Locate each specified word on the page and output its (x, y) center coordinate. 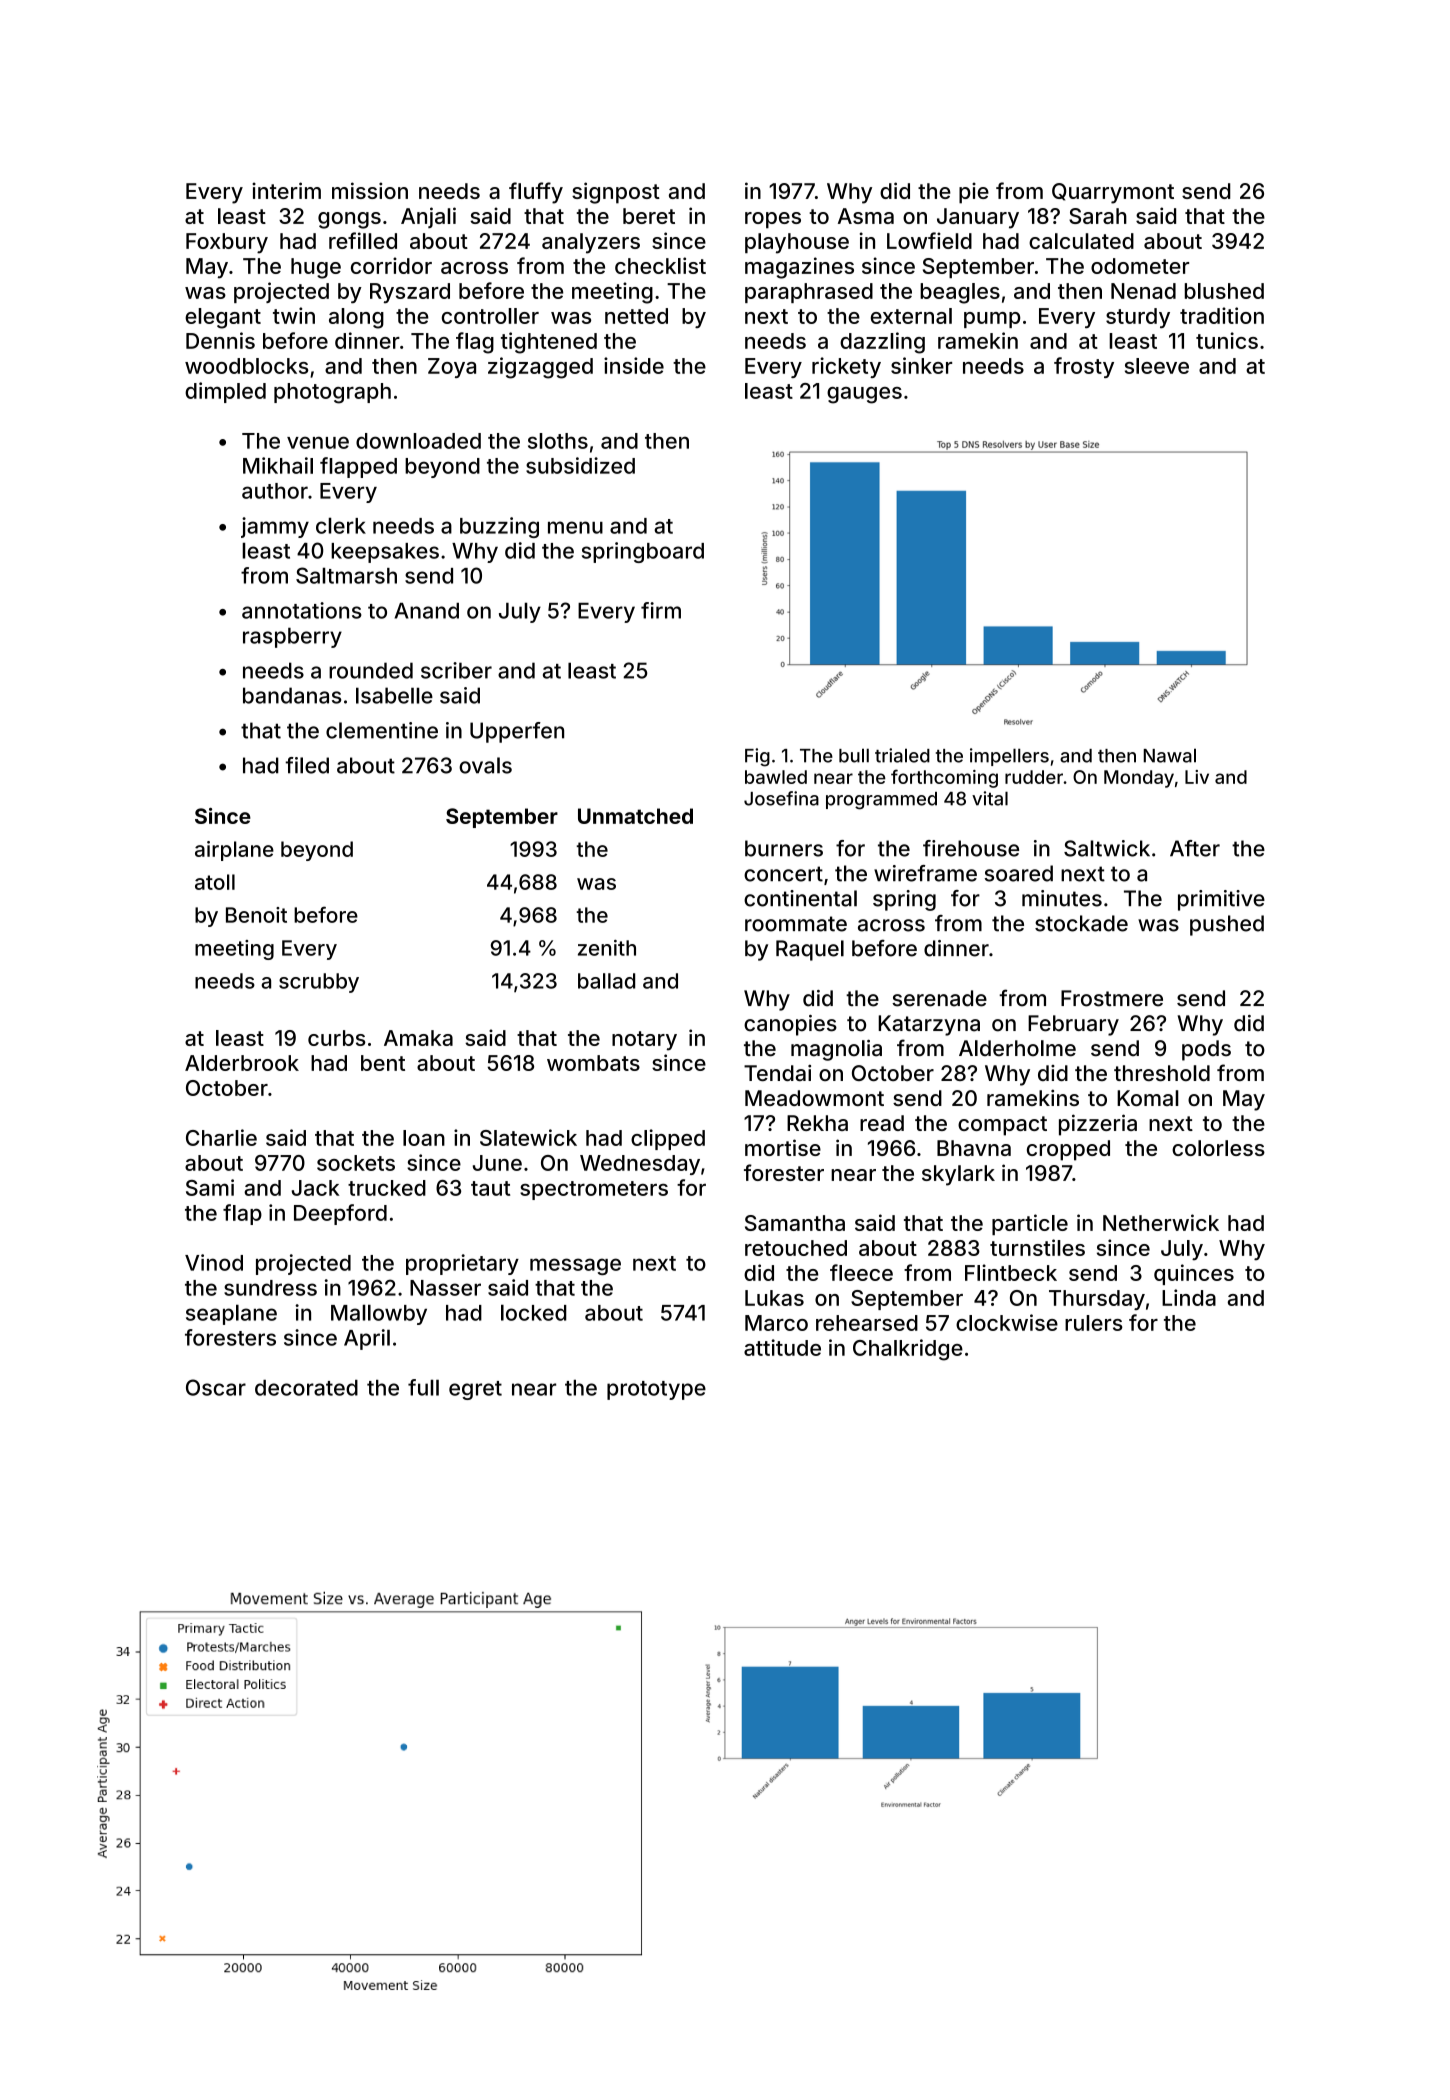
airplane (234, 851)
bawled (776, 777)
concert (783, 874)
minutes (1062, 898)
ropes (773, 220)
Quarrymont (1113, 193)
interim (286, 190)
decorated (306, 1388)
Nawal (1170, 755)
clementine (382, 730)
